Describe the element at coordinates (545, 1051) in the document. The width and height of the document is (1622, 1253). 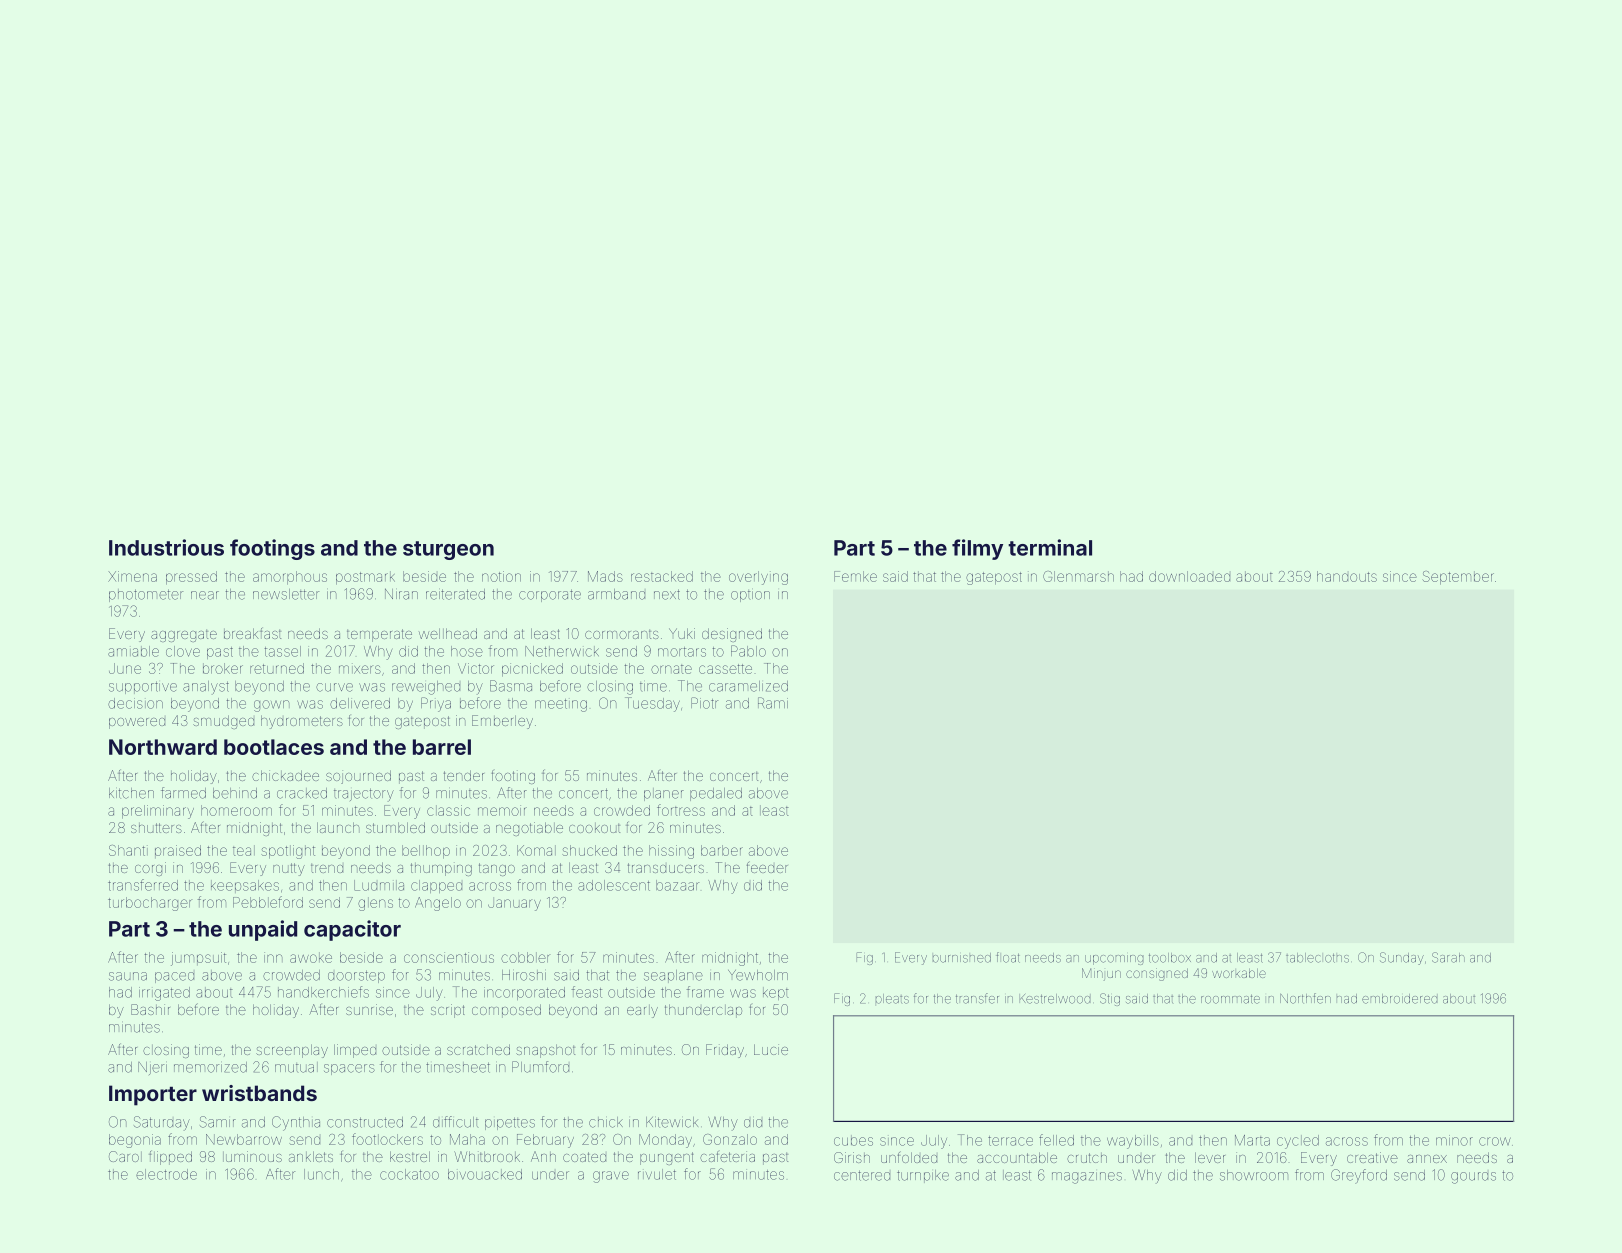
I see `snapshot` at that location.
